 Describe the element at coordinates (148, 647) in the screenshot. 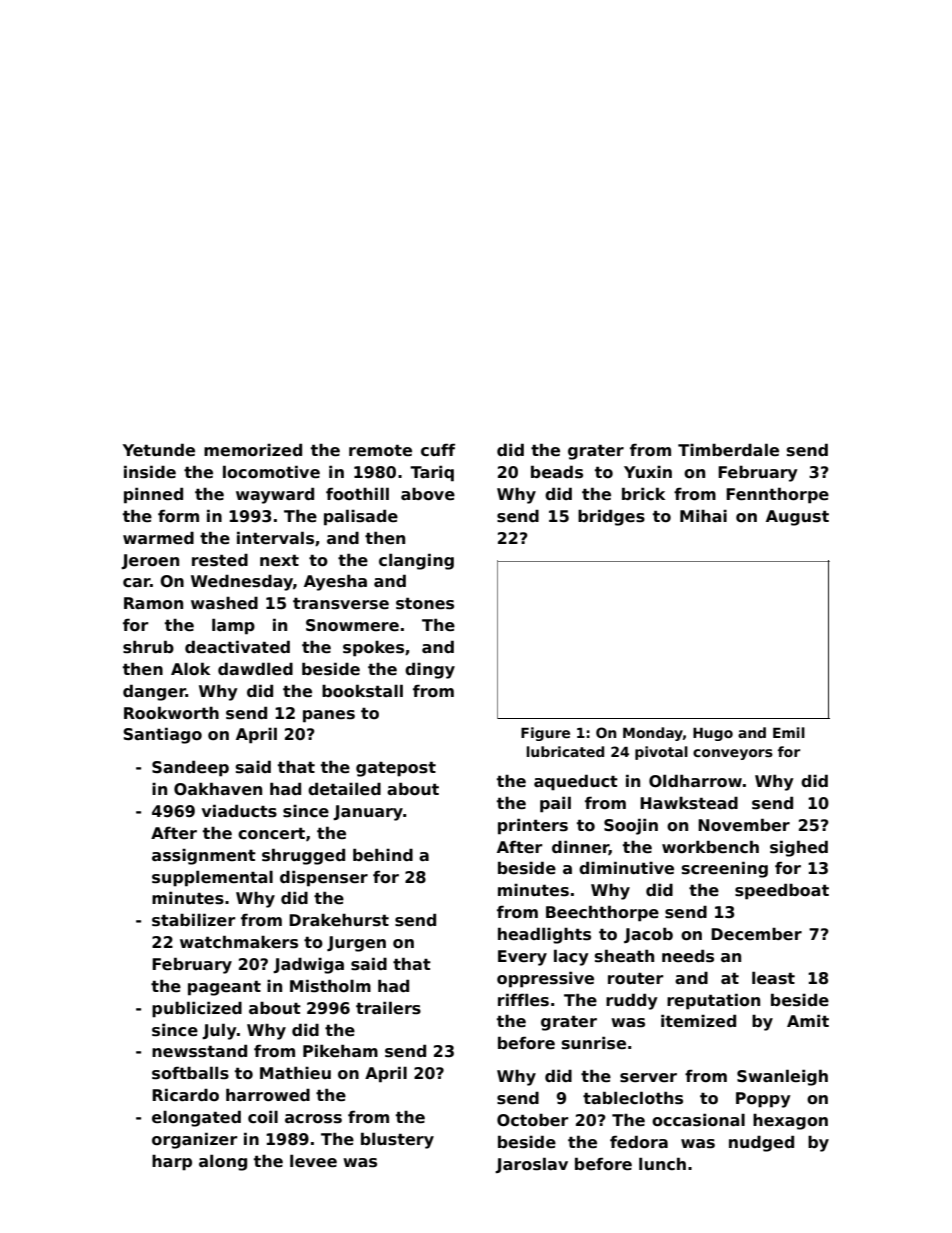

I see `shrub` at that location.
